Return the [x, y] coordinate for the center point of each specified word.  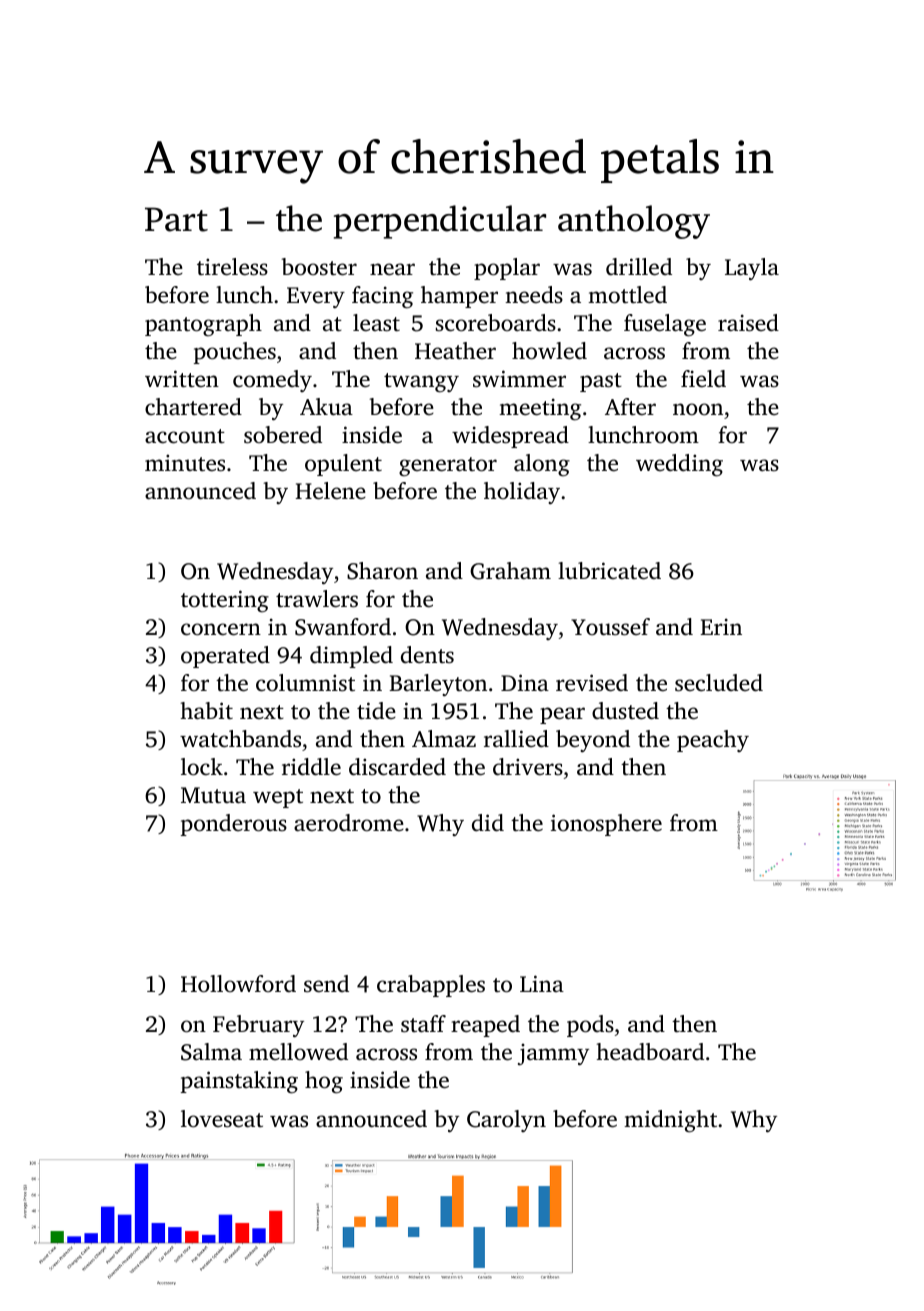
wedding [679, 465]
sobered [283, 435]
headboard [650, 1052]
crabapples [431, 986]
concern [221, 629]
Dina [525, 682]
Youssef [610, 627]
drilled [639, 267]
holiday [522, 493]
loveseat [222, 1119]
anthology [634, 222]
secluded [719, 683]
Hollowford [238, 983]
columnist [305, 683]
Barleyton [438, 685]
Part [176, 219]
